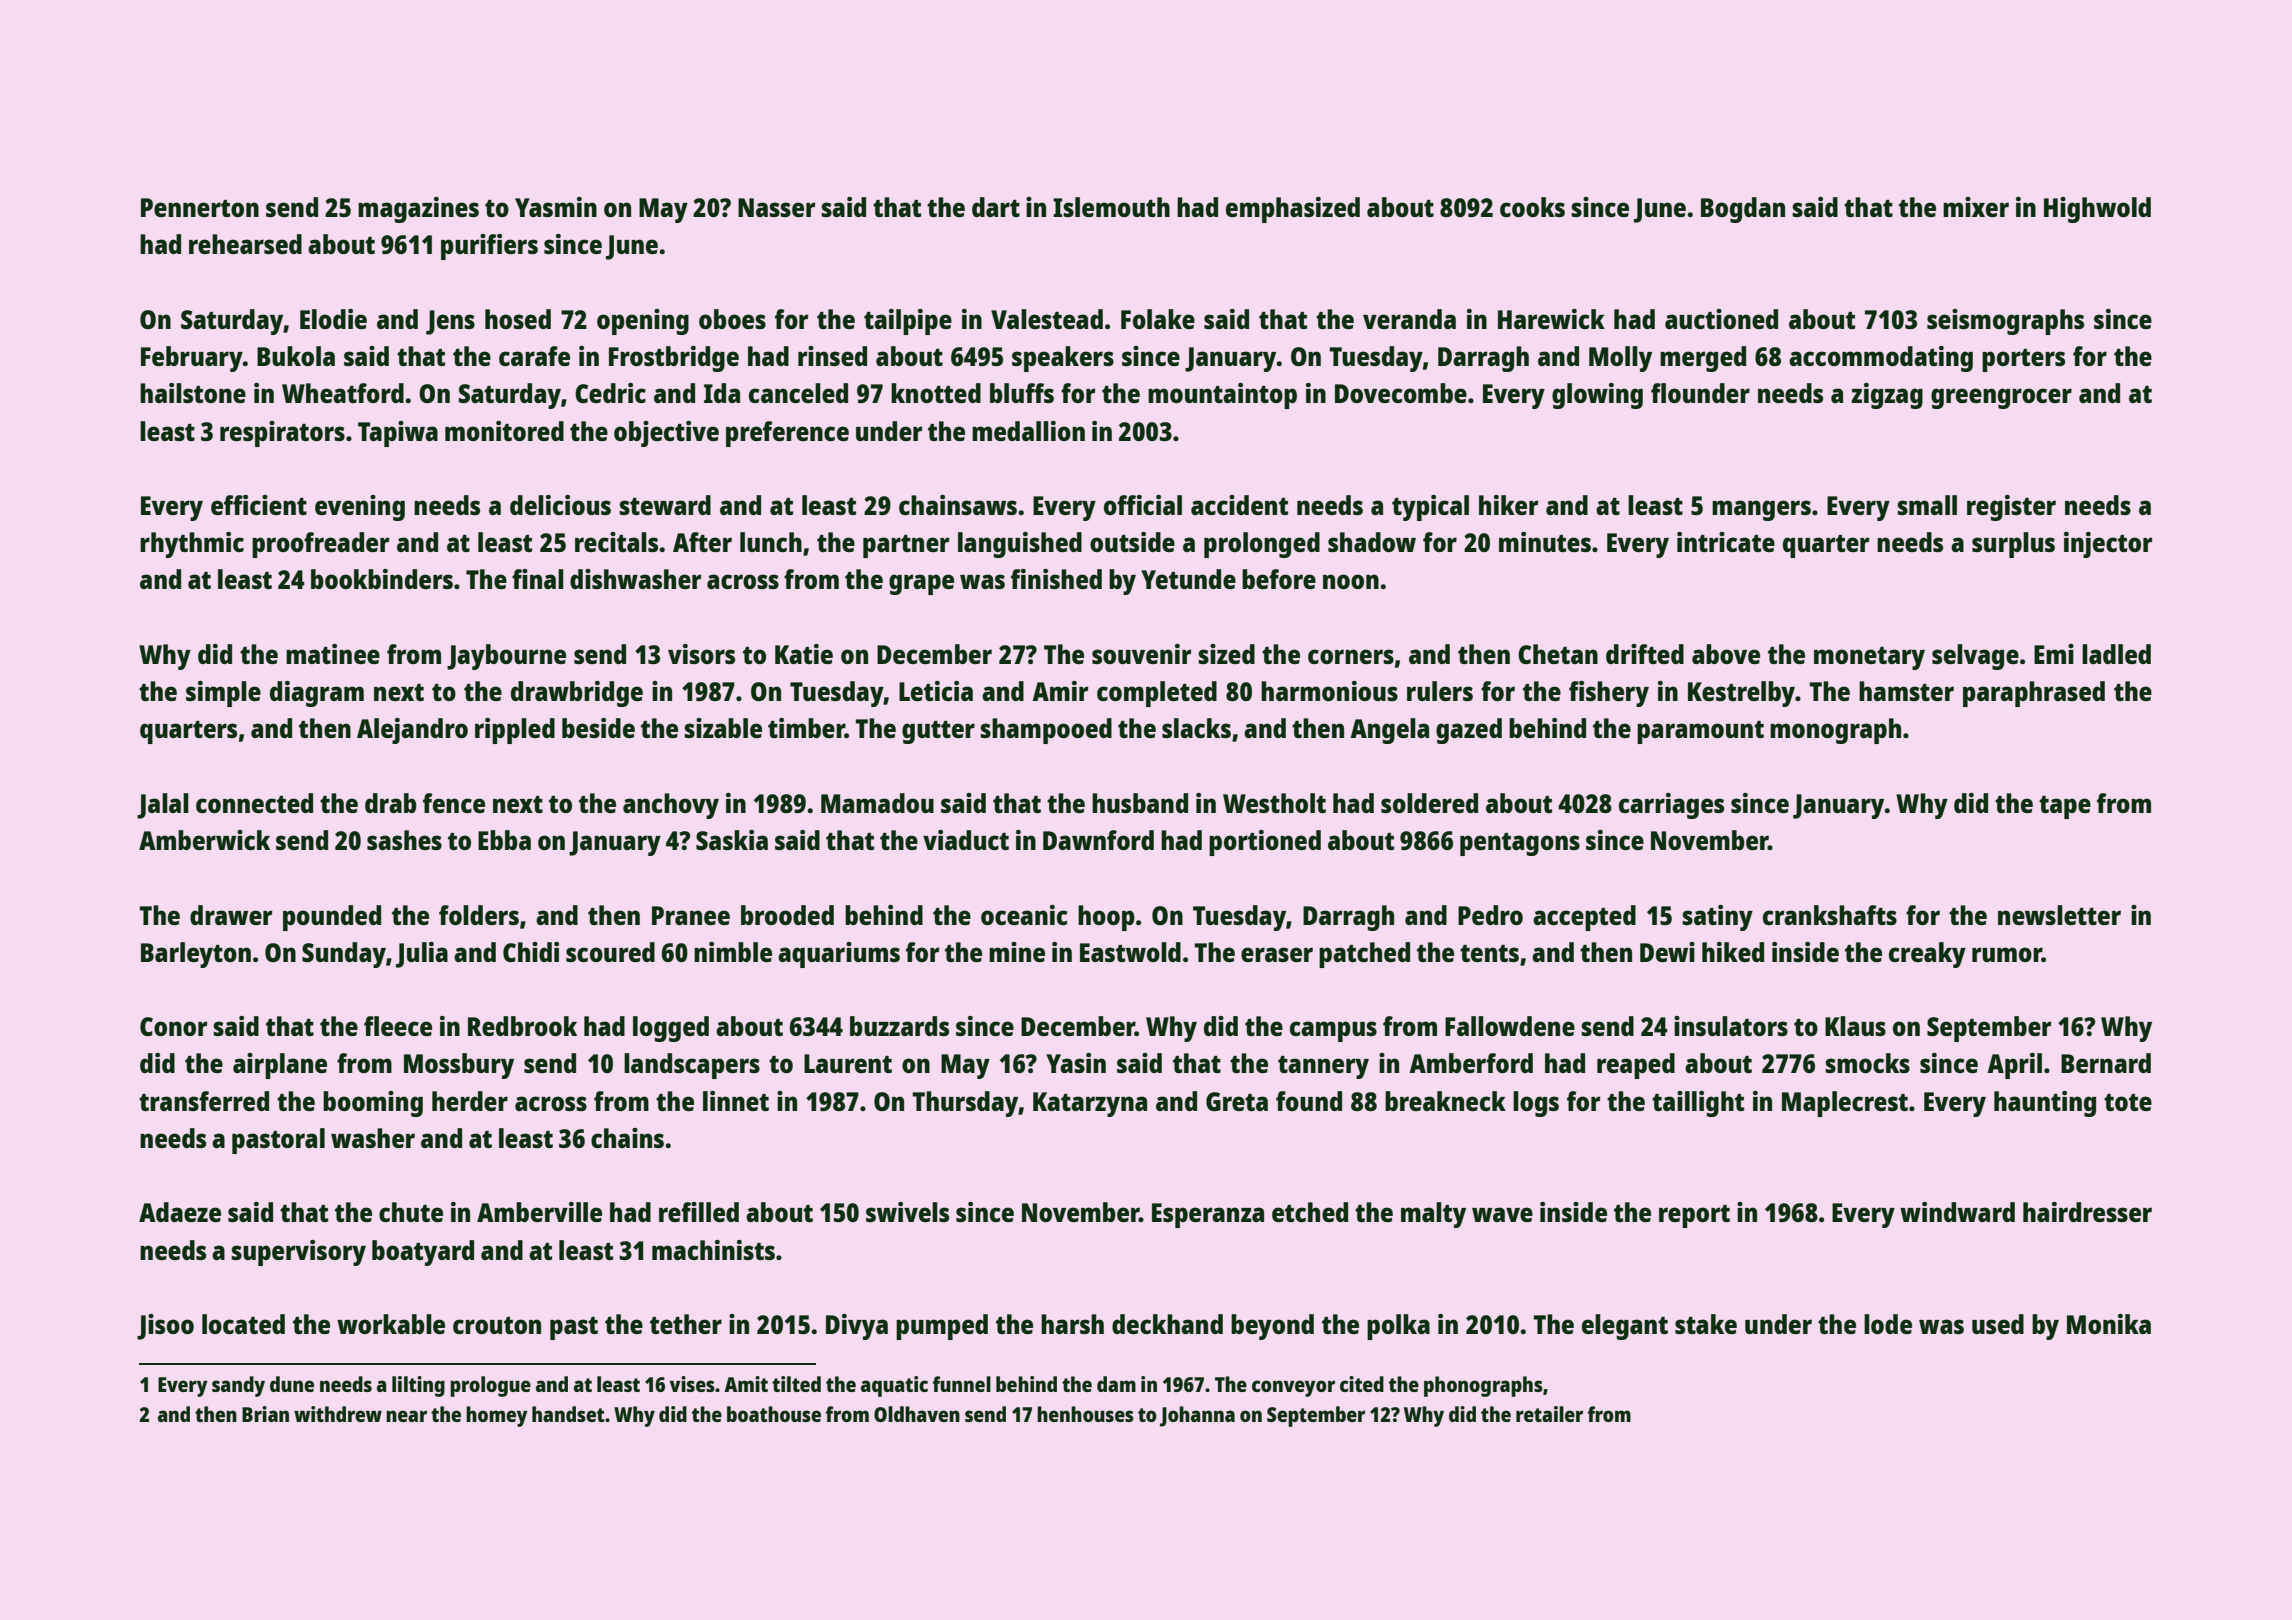  I want to click on taillight, so click(1698, 1104).
